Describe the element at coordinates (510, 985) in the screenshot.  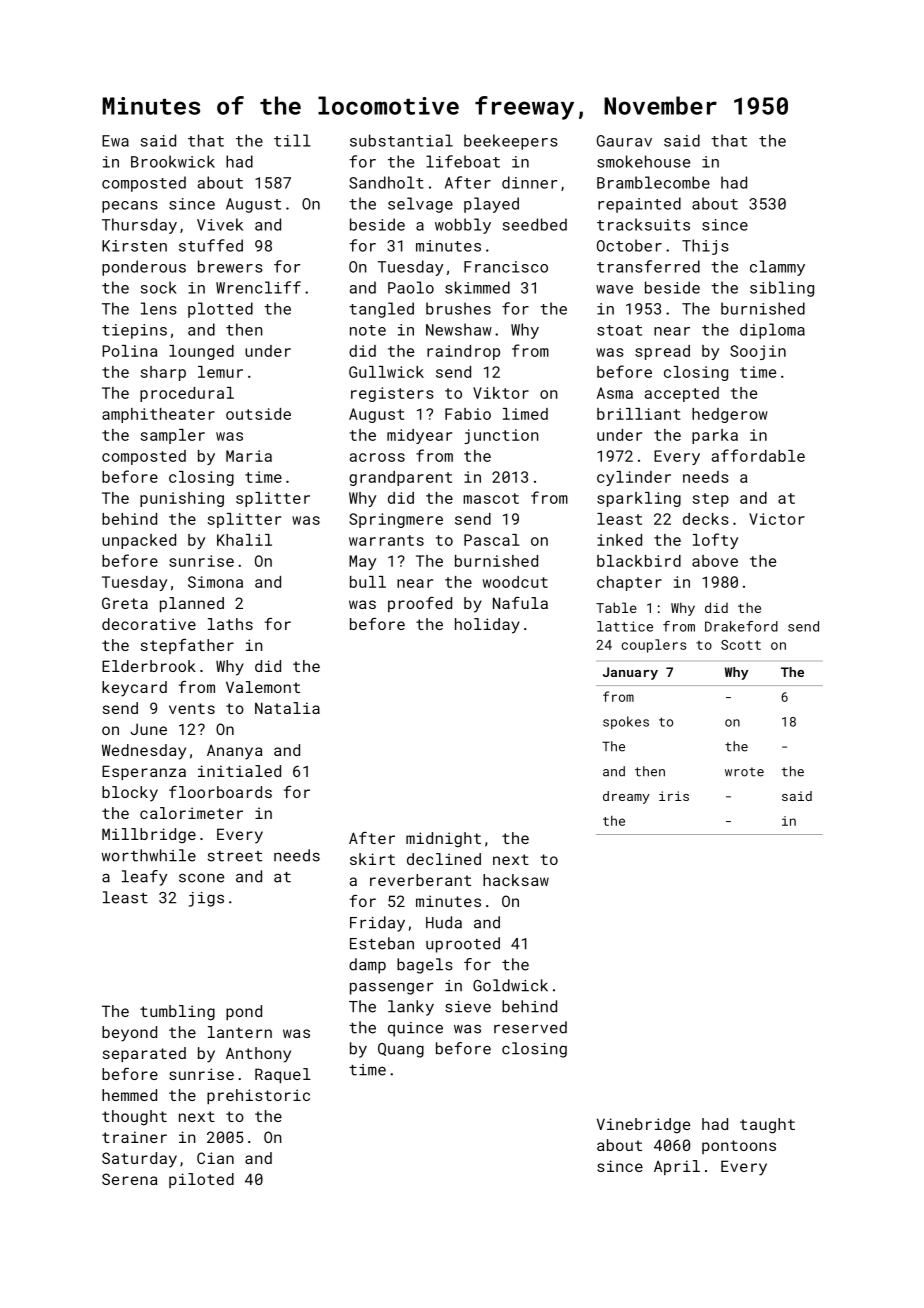
I see `Goldwick` at that location.
